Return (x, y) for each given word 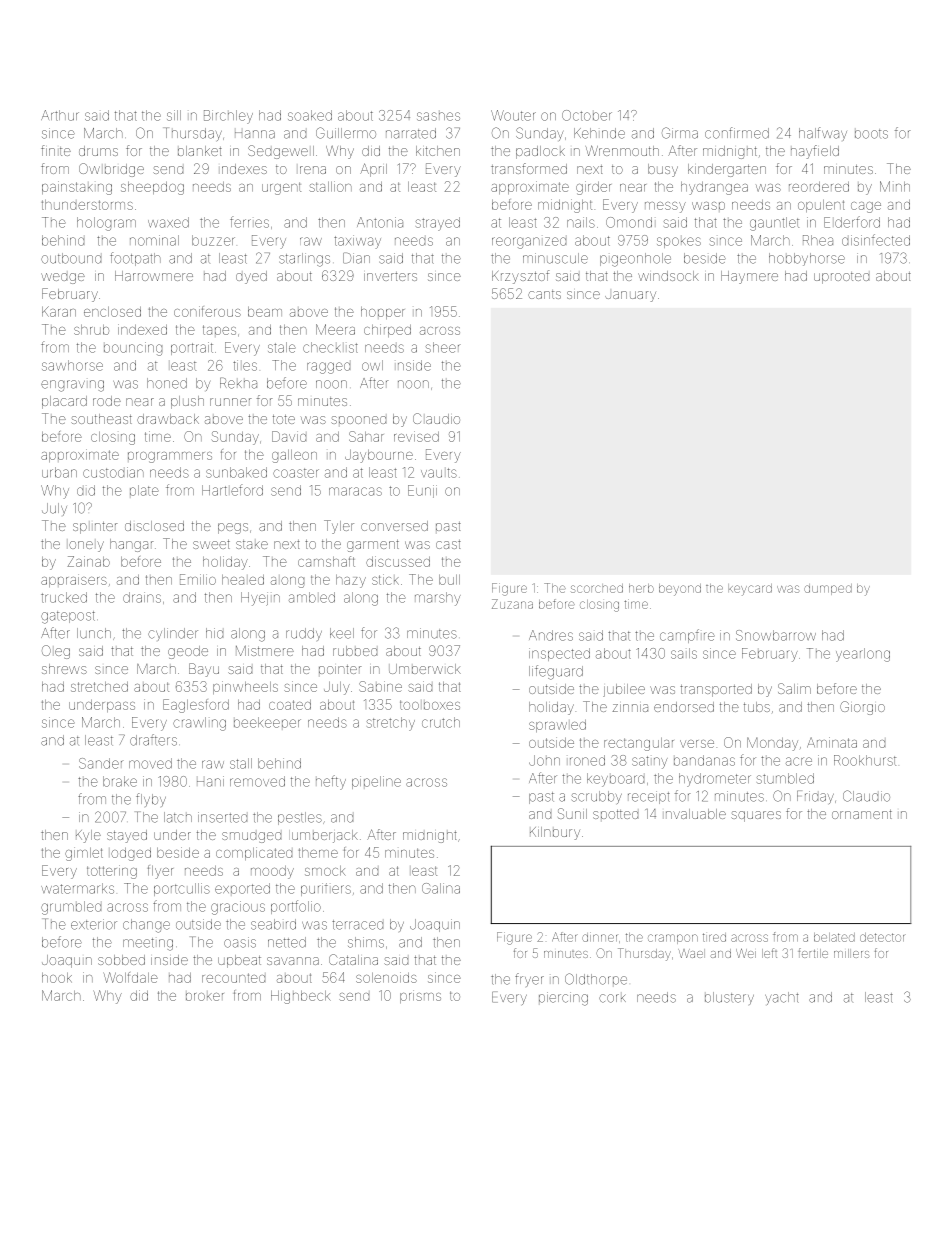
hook (57, 978)
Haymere (749, 277)
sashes (438, 116)
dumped (828, 589)
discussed (398, 561)
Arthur (60, 115)
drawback (168, 419)
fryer (529, 980)
